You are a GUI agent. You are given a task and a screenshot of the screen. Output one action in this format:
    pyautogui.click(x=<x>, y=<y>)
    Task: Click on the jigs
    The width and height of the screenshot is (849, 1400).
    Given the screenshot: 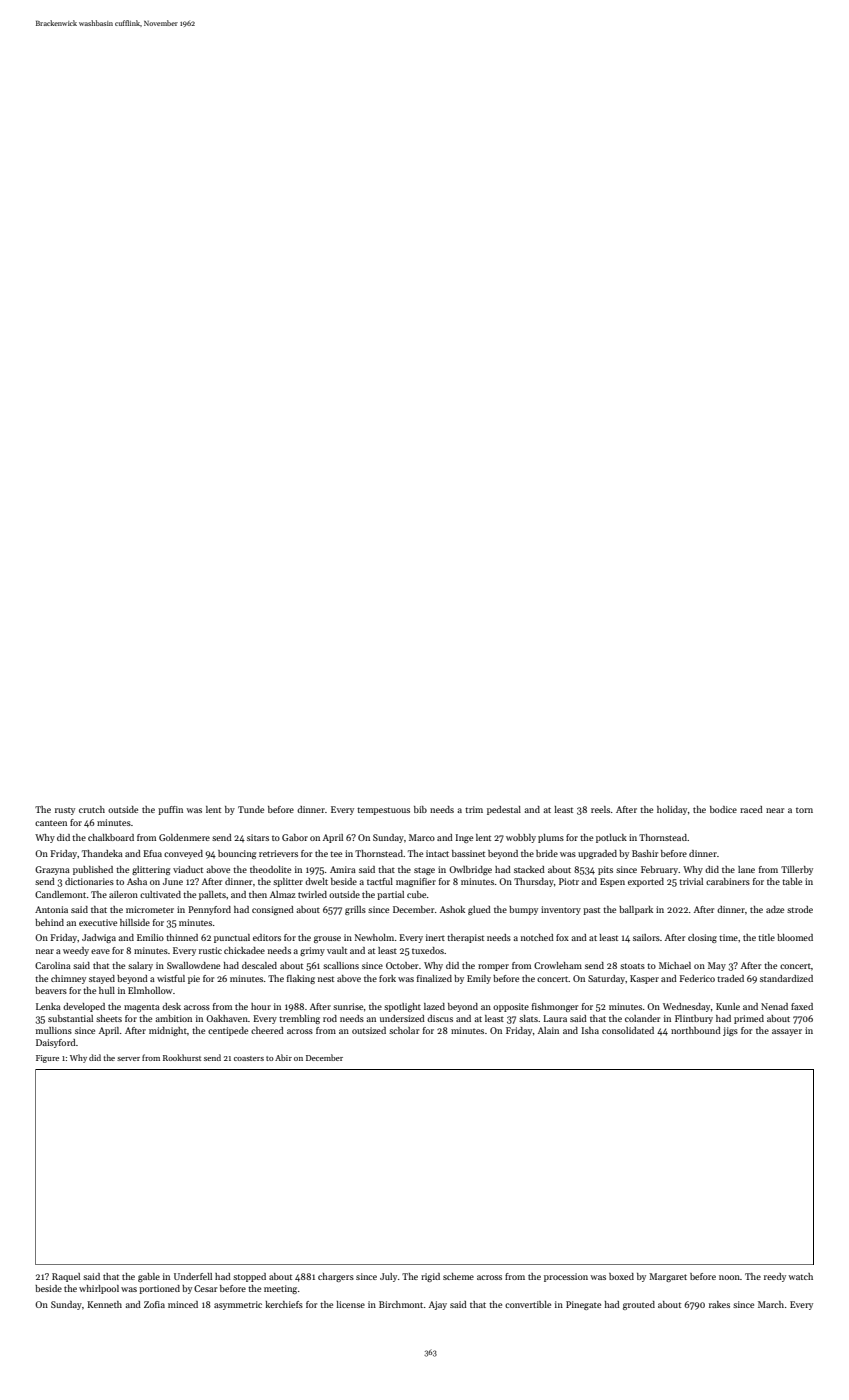 What is the action you would take?
    pyautogui.click(x=730, y=1031)
